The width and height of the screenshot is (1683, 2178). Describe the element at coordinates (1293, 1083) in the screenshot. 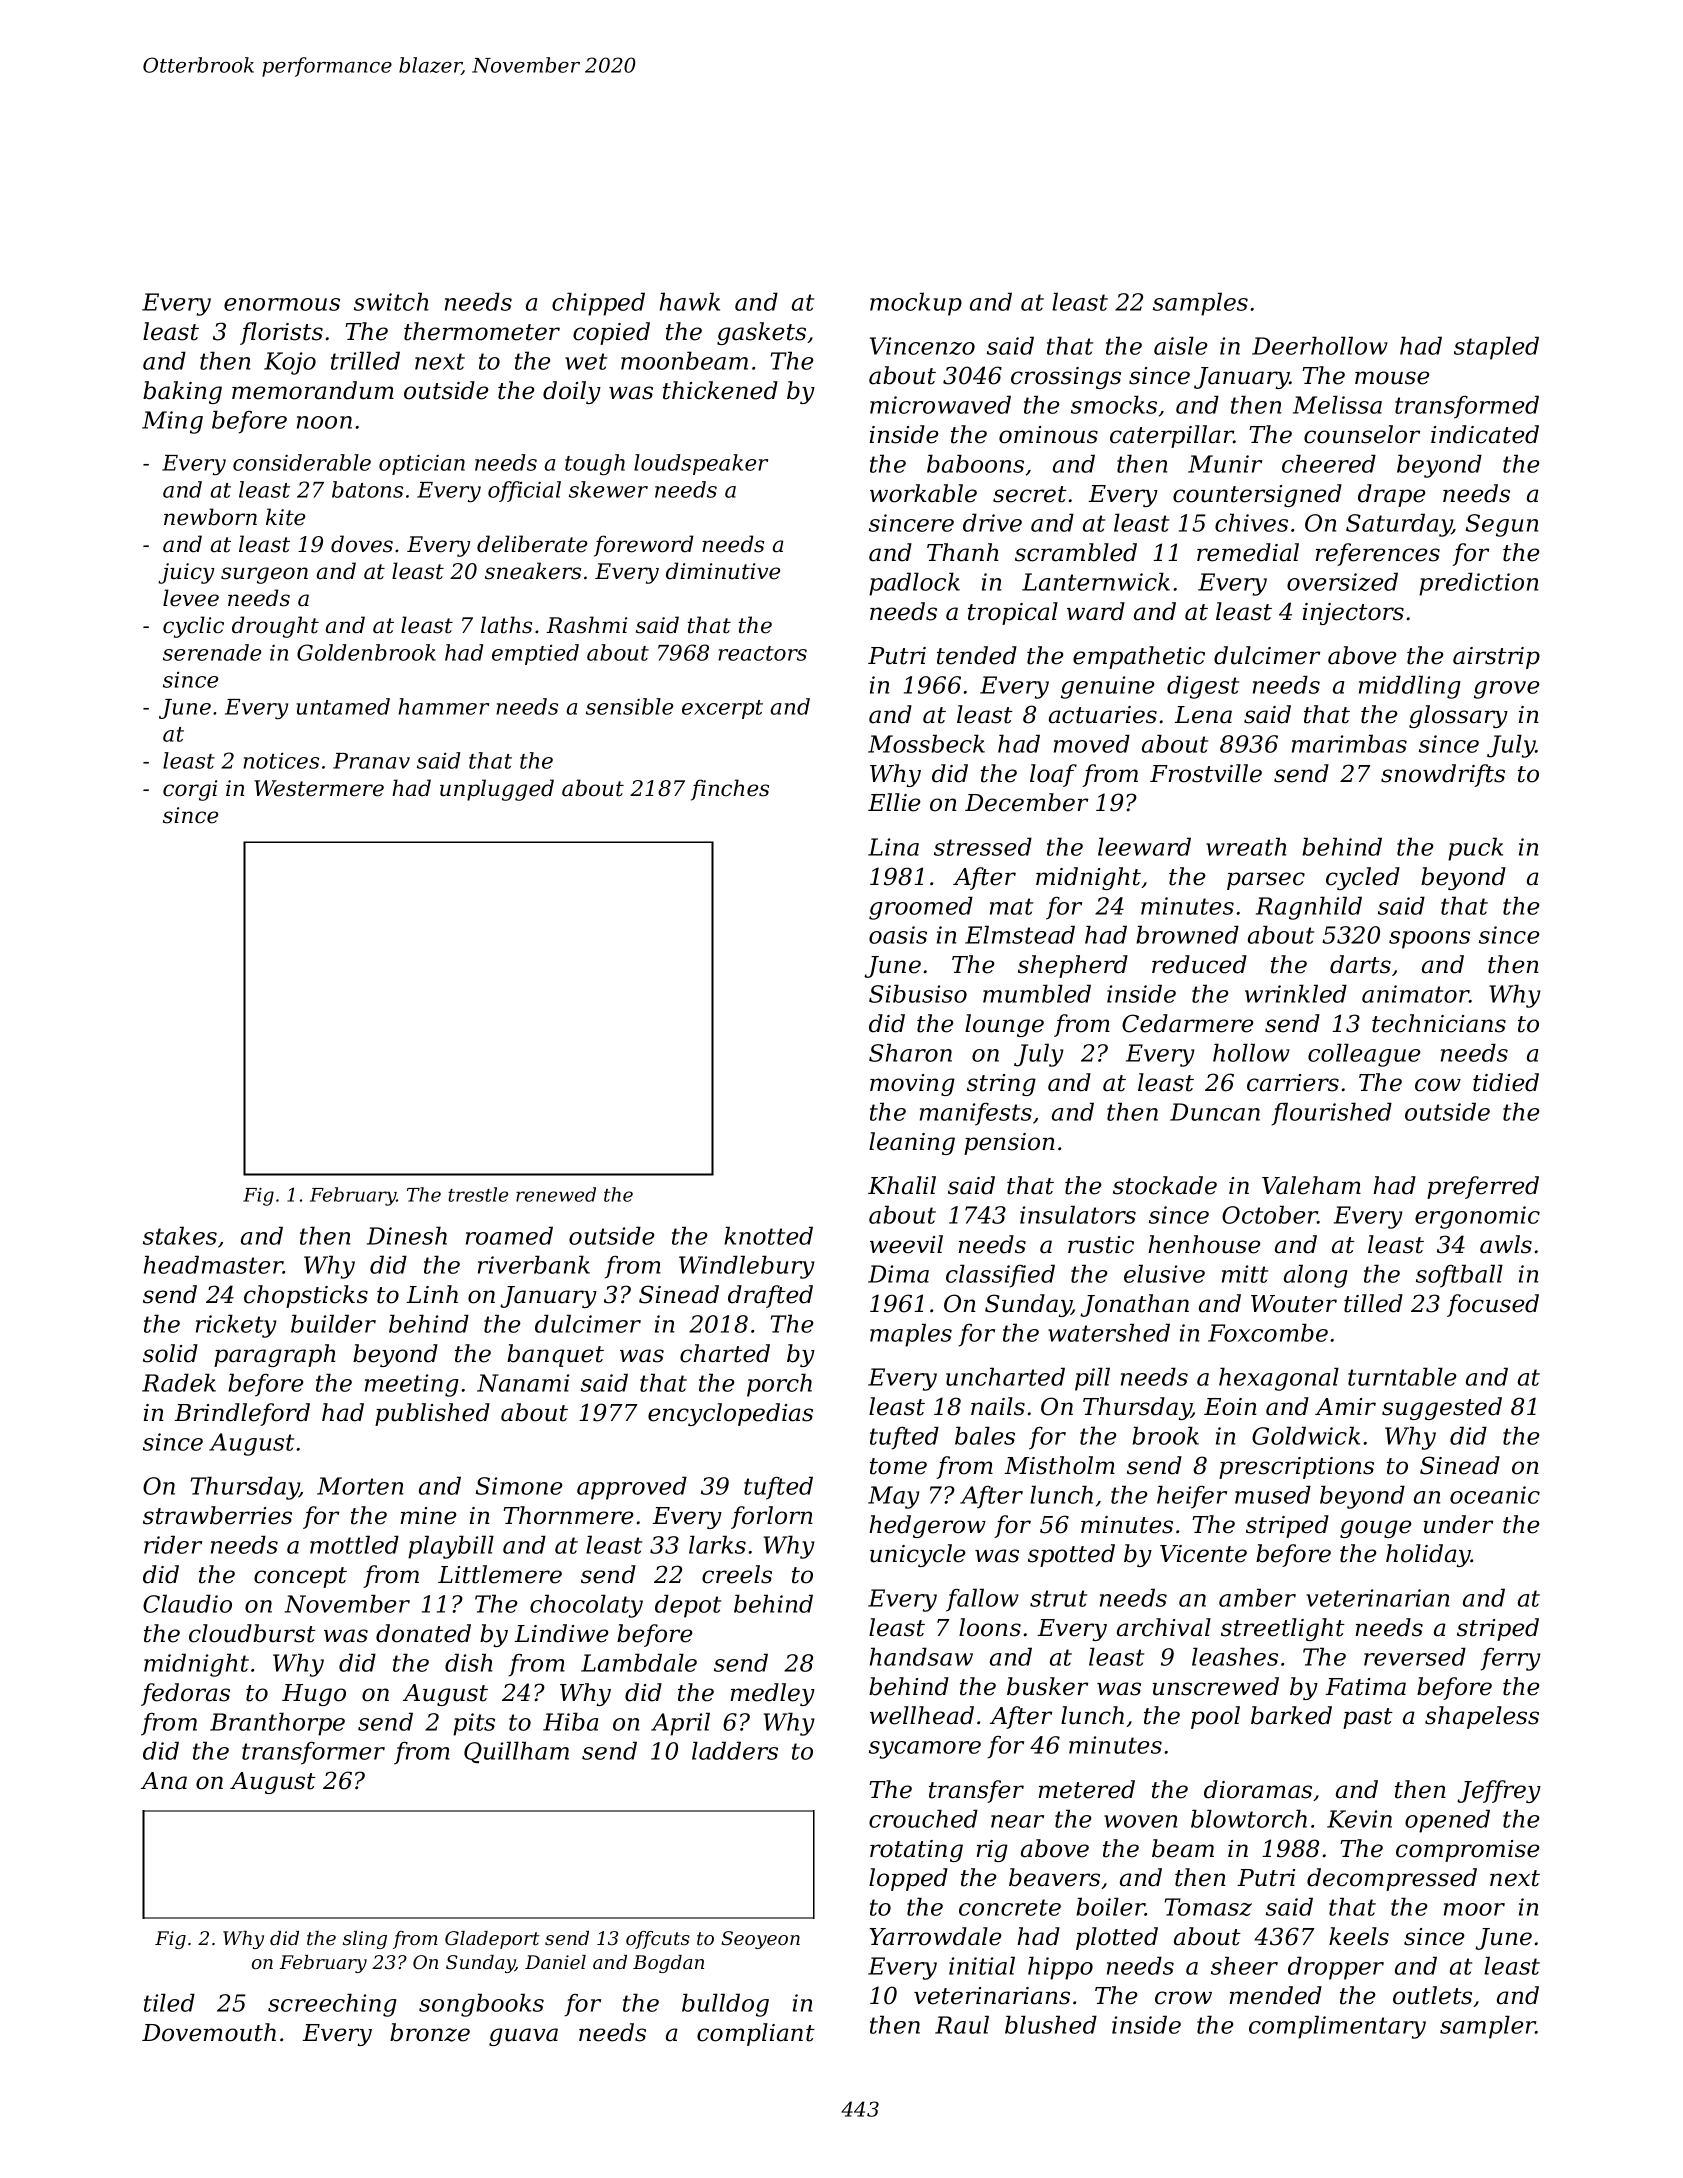

I see `carriers` at that location.
